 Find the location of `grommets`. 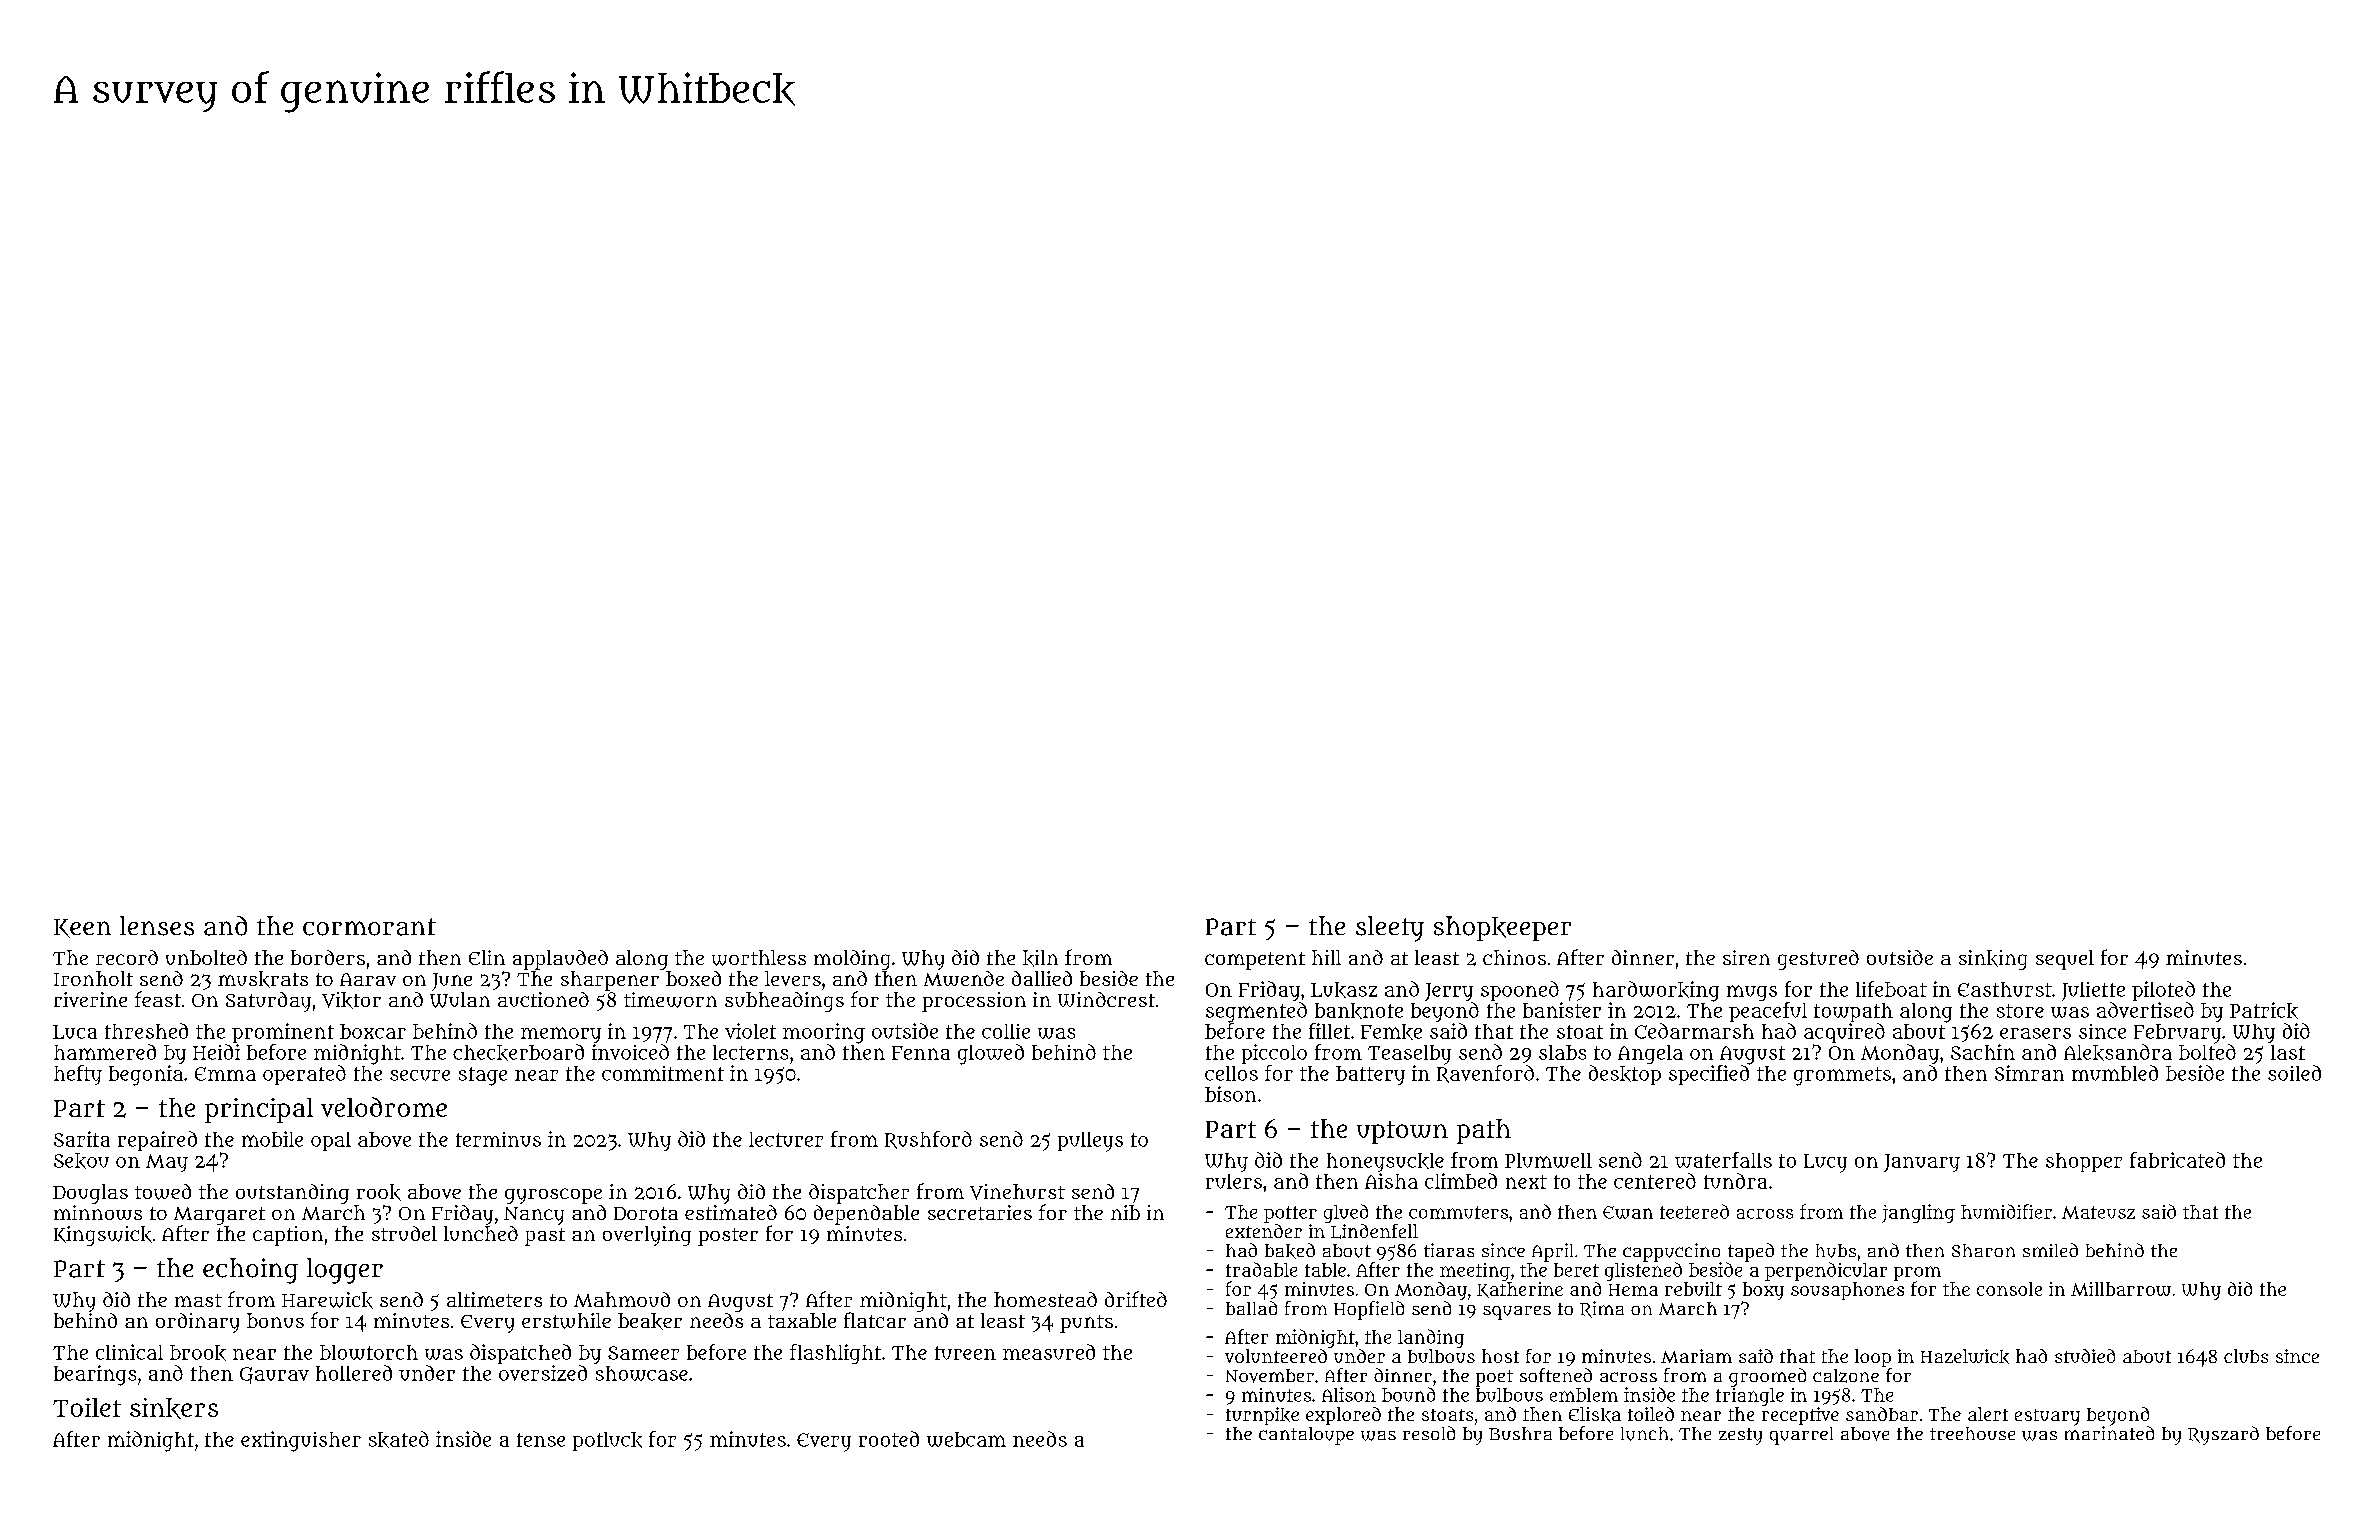

grommets is located at coordinates (1842, 1076).
